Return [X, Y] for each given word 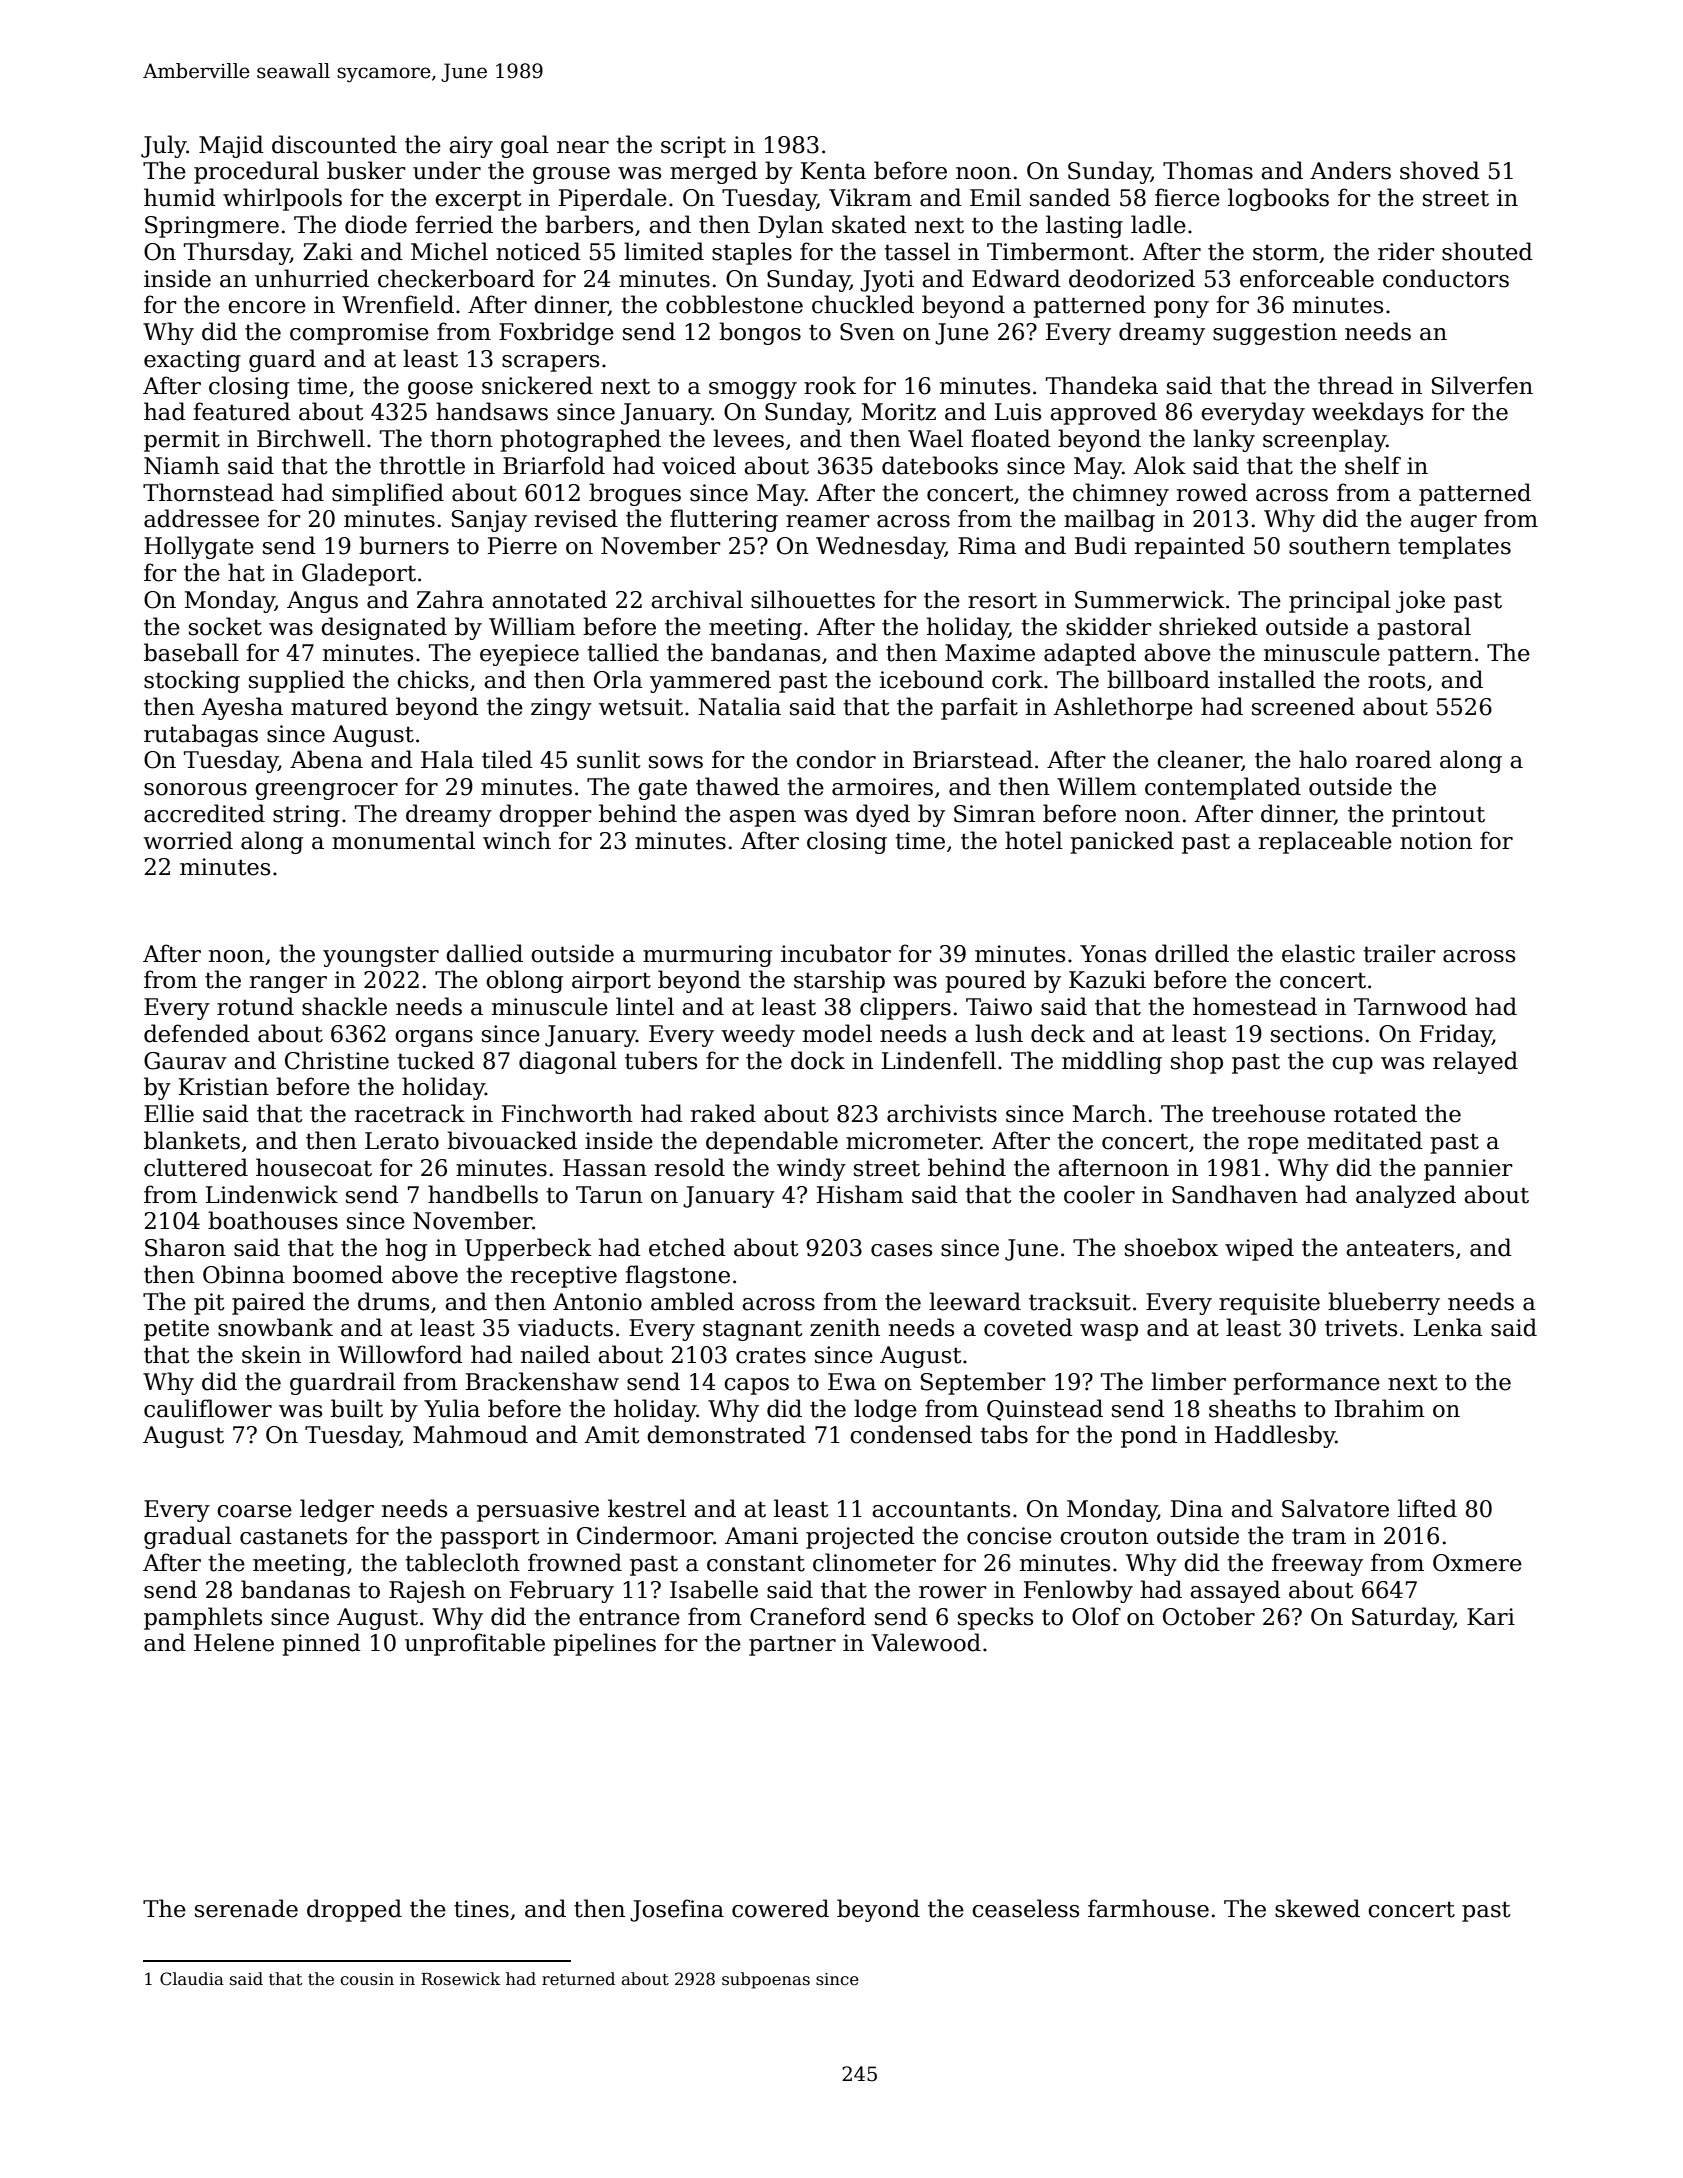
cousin [367, 1979]
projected [860, 1537]
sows [676, 762]
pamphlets [203, 1618]
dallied [484, 953]
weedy [758, 1035]
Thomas [1208, 170]
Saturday [1403, 1618]
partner [792, 1645]
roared [1394, 759]
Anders [1350, 170]
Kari [1491, 1617]
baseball [191, 652]
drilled [1192, 953]
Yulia [452, 1408]
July [164, 146]
